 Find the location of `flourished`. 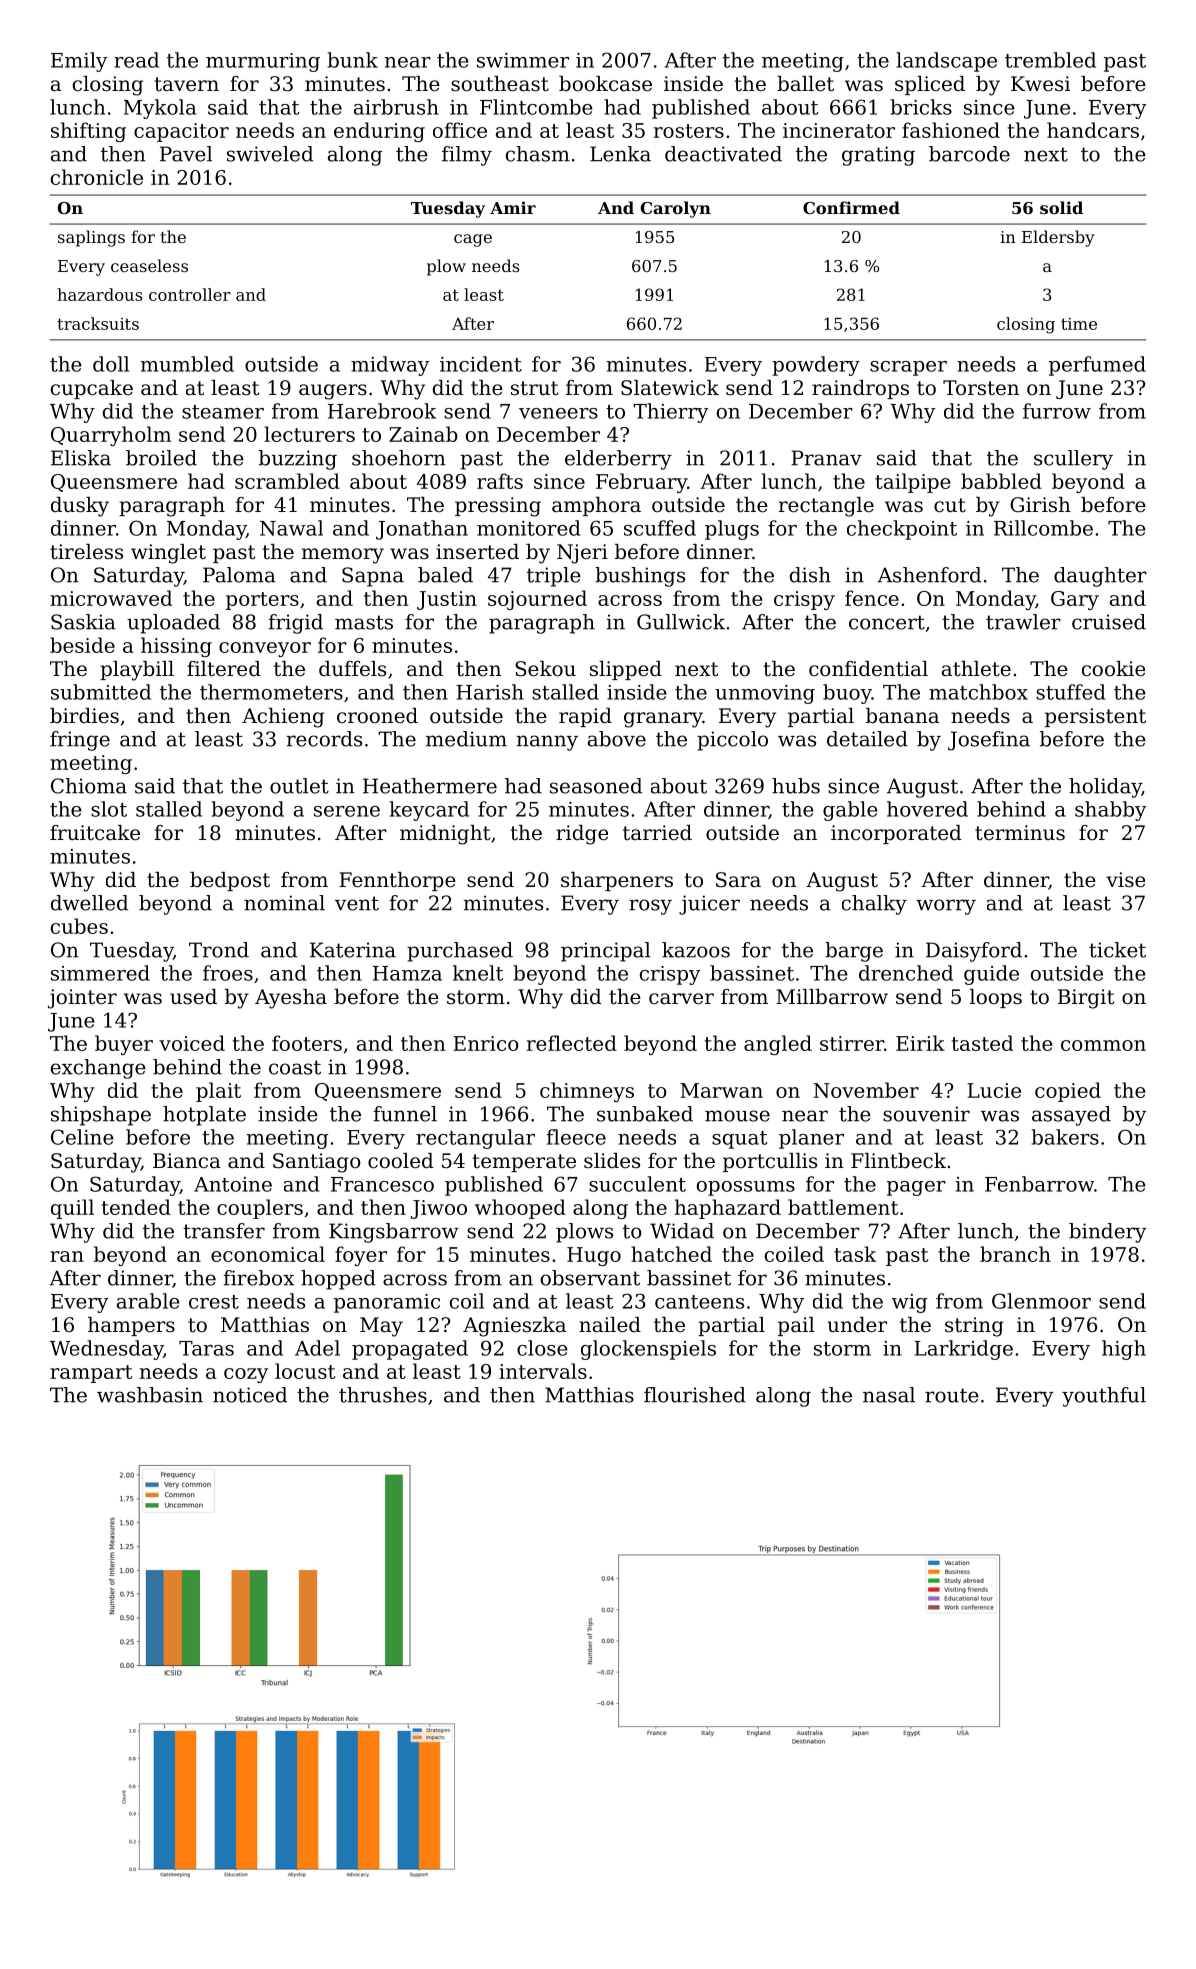

flourished is located at coordinates (695, 1395).
